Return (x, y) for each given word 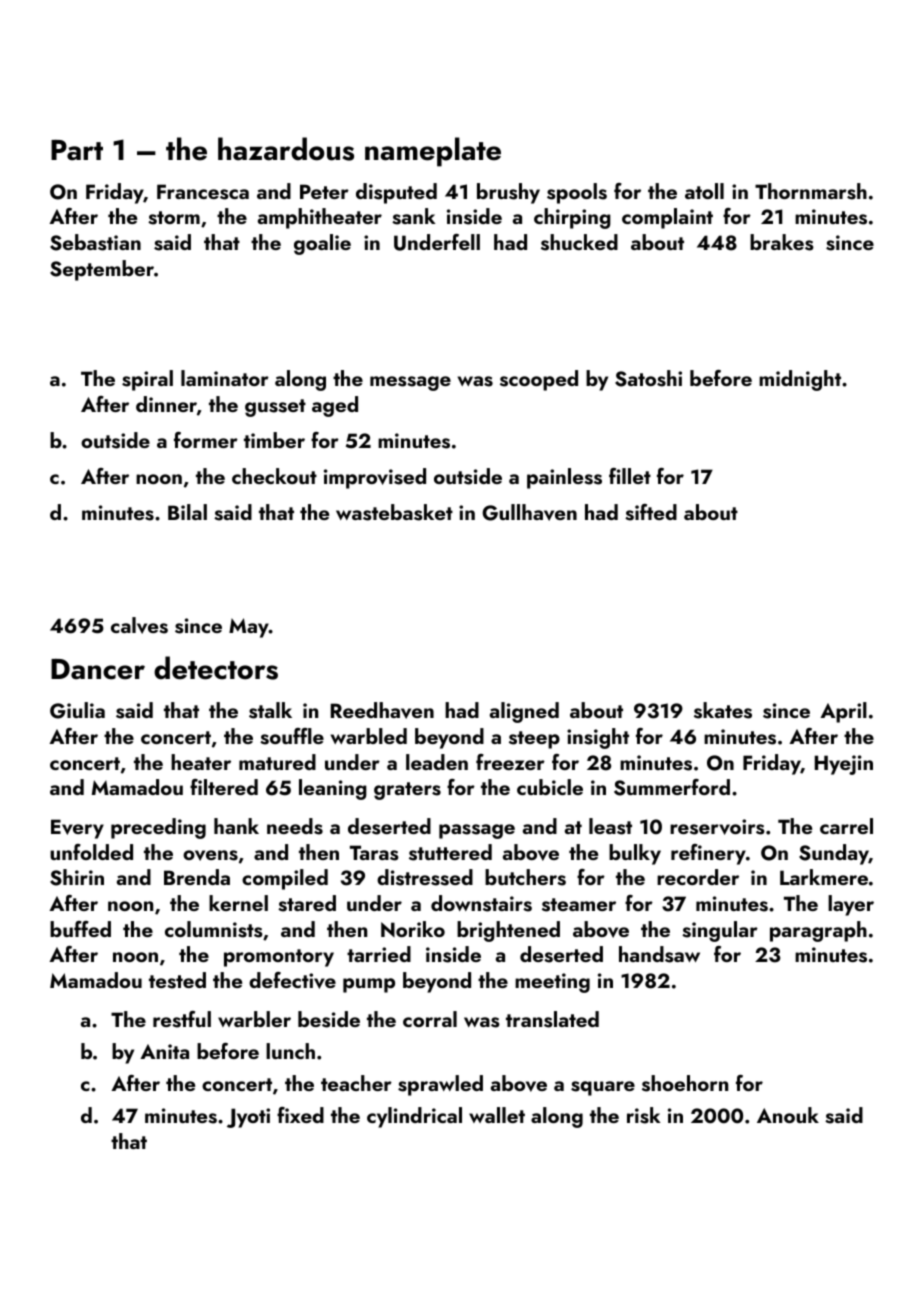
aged (335, 406)
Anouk (788, 1115)
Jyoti (248, 1118)
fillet (630, 476)
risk (643, 1115)
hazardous (286, 149)
